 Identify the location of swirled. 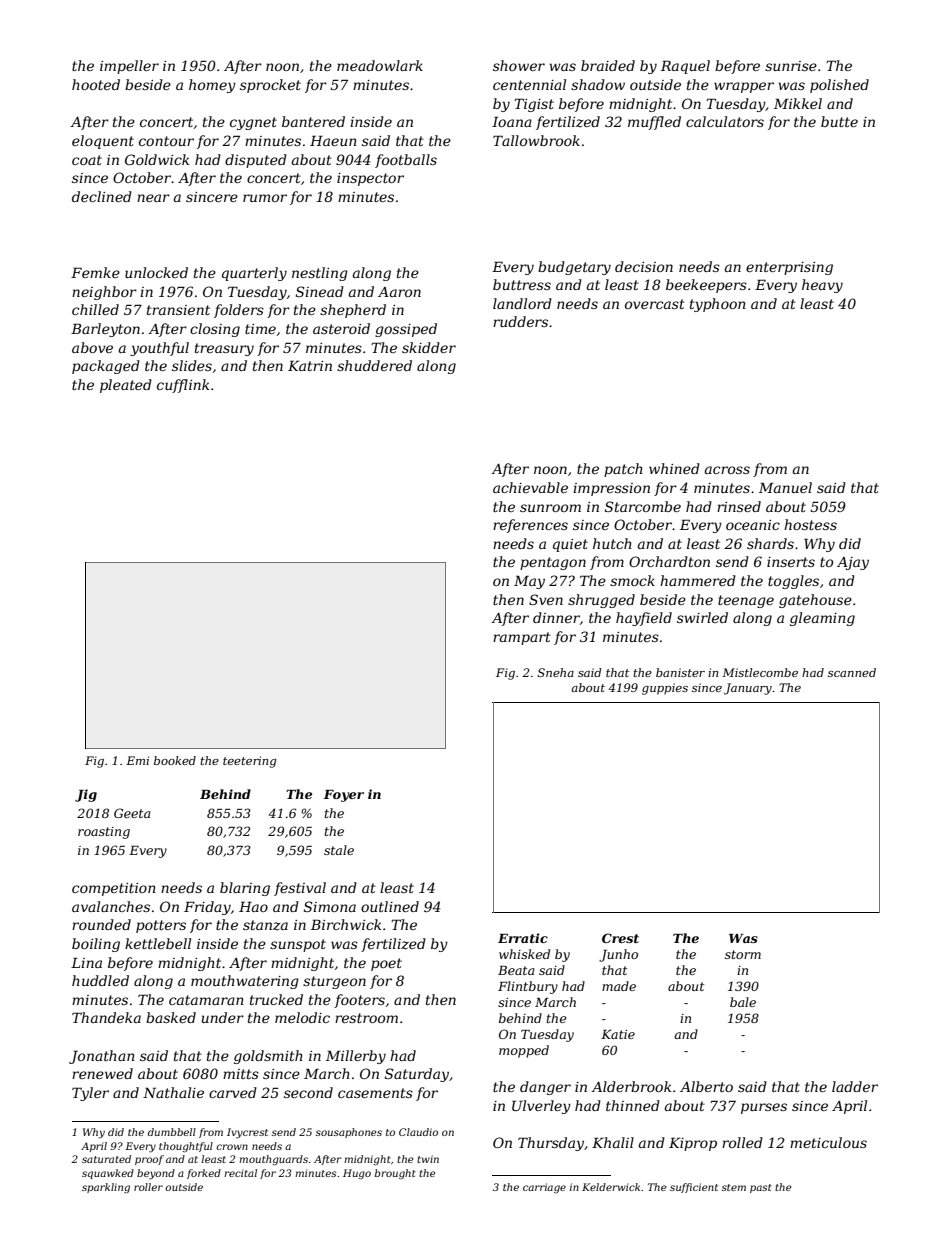
(702, 617).
